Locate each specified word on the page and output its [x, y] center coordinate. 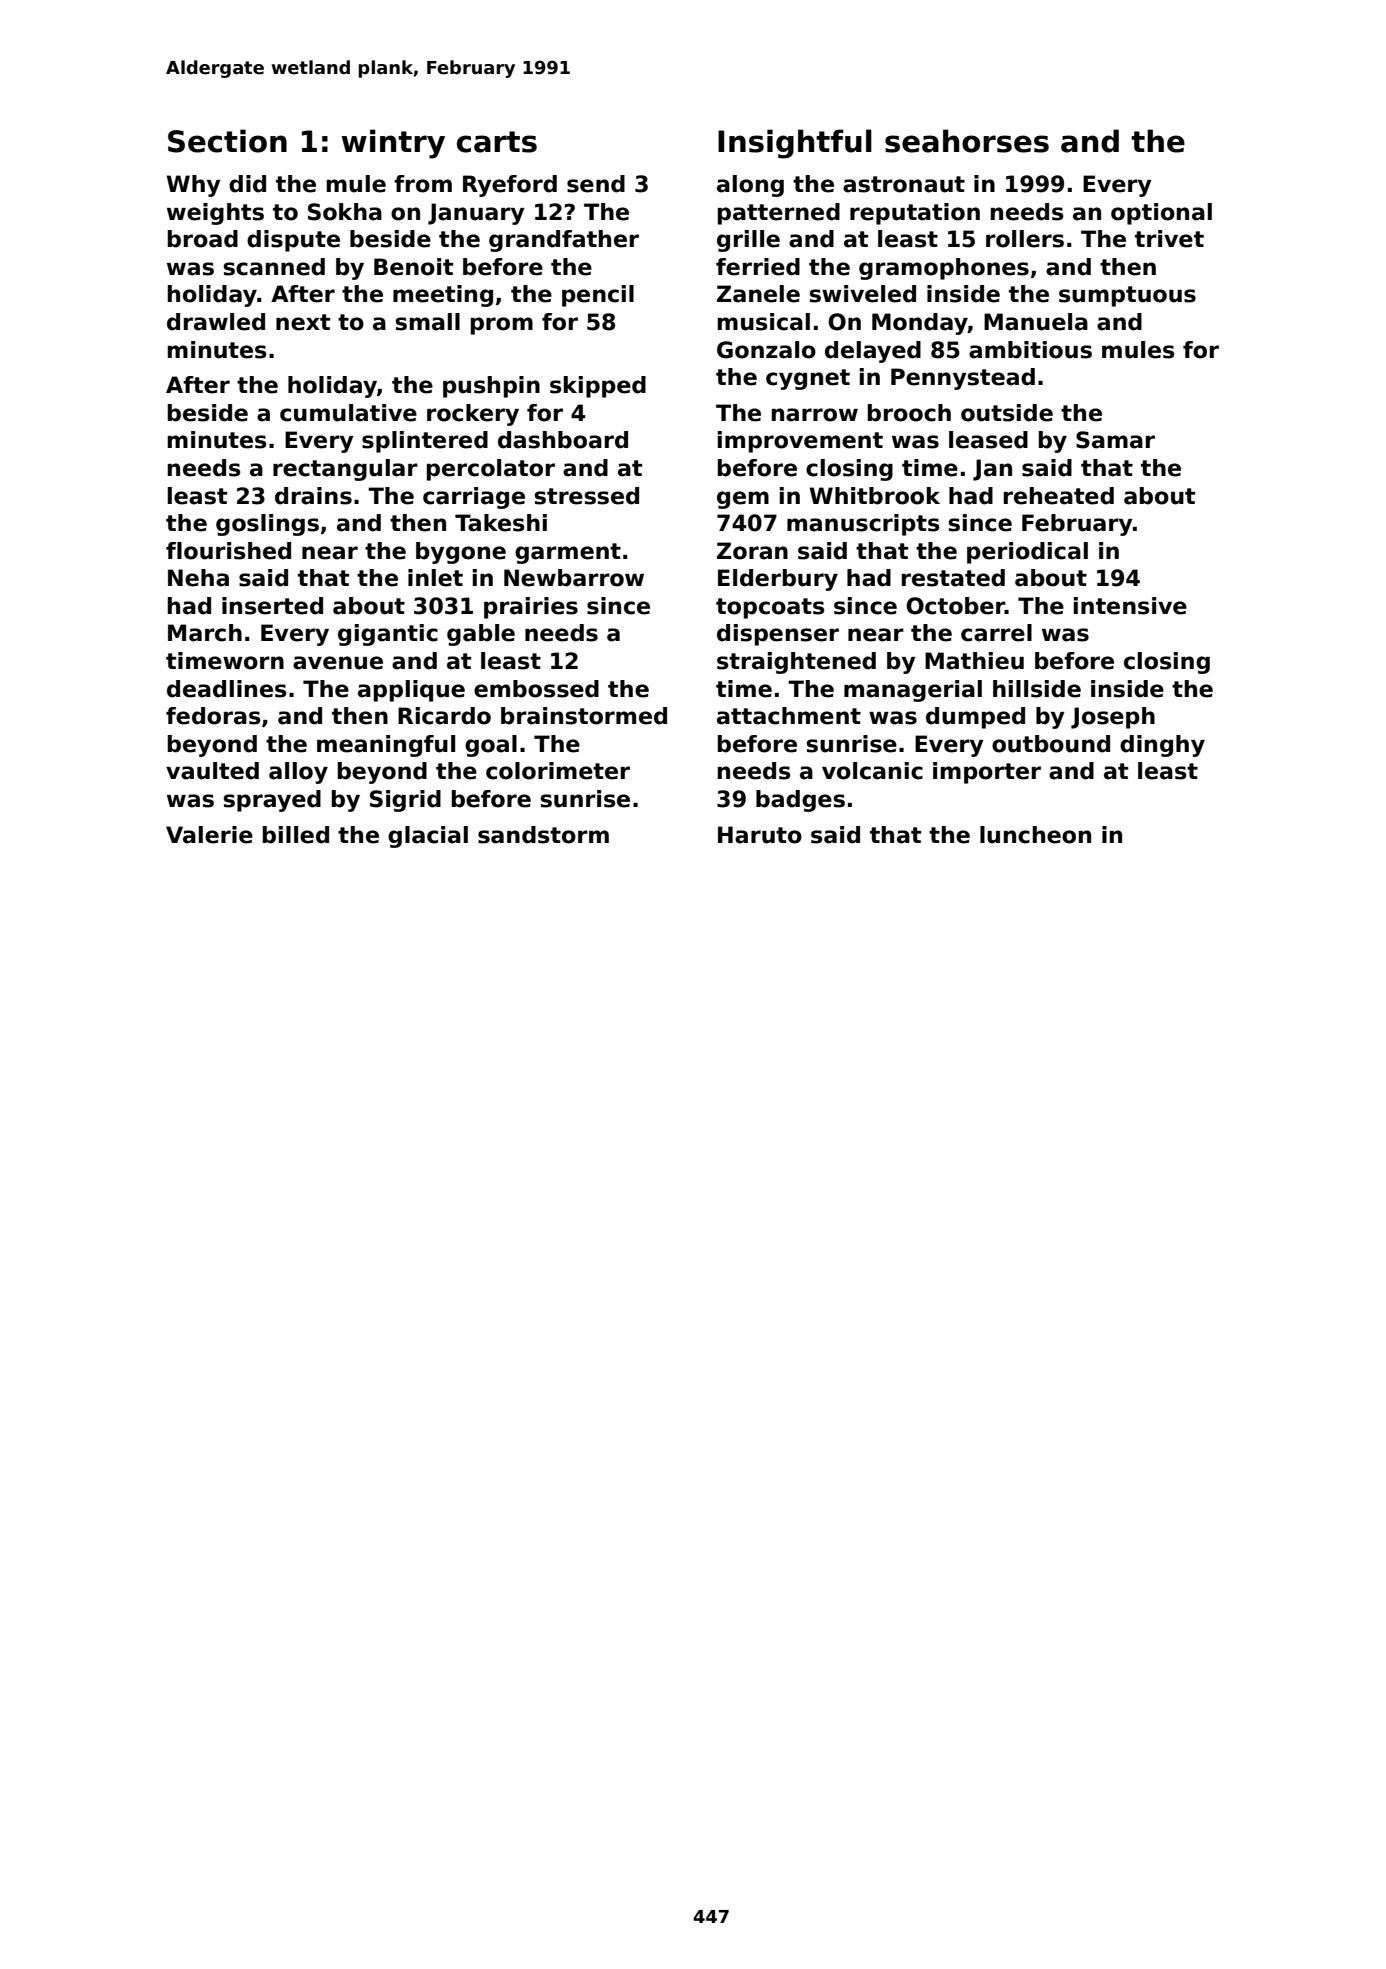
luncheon [1035, 835]
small [427, 322]
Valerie [209, 835]
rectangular [345, 470]
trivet [1169, 239]
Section [227, 141]
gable [481, 635]
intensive [1130, 606]
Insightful [795, 144]
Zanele [758, 294]
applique [411, 691]
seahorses [967, 141]
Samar [1115, 440]
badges [800, 801]
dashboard [563, 440]
